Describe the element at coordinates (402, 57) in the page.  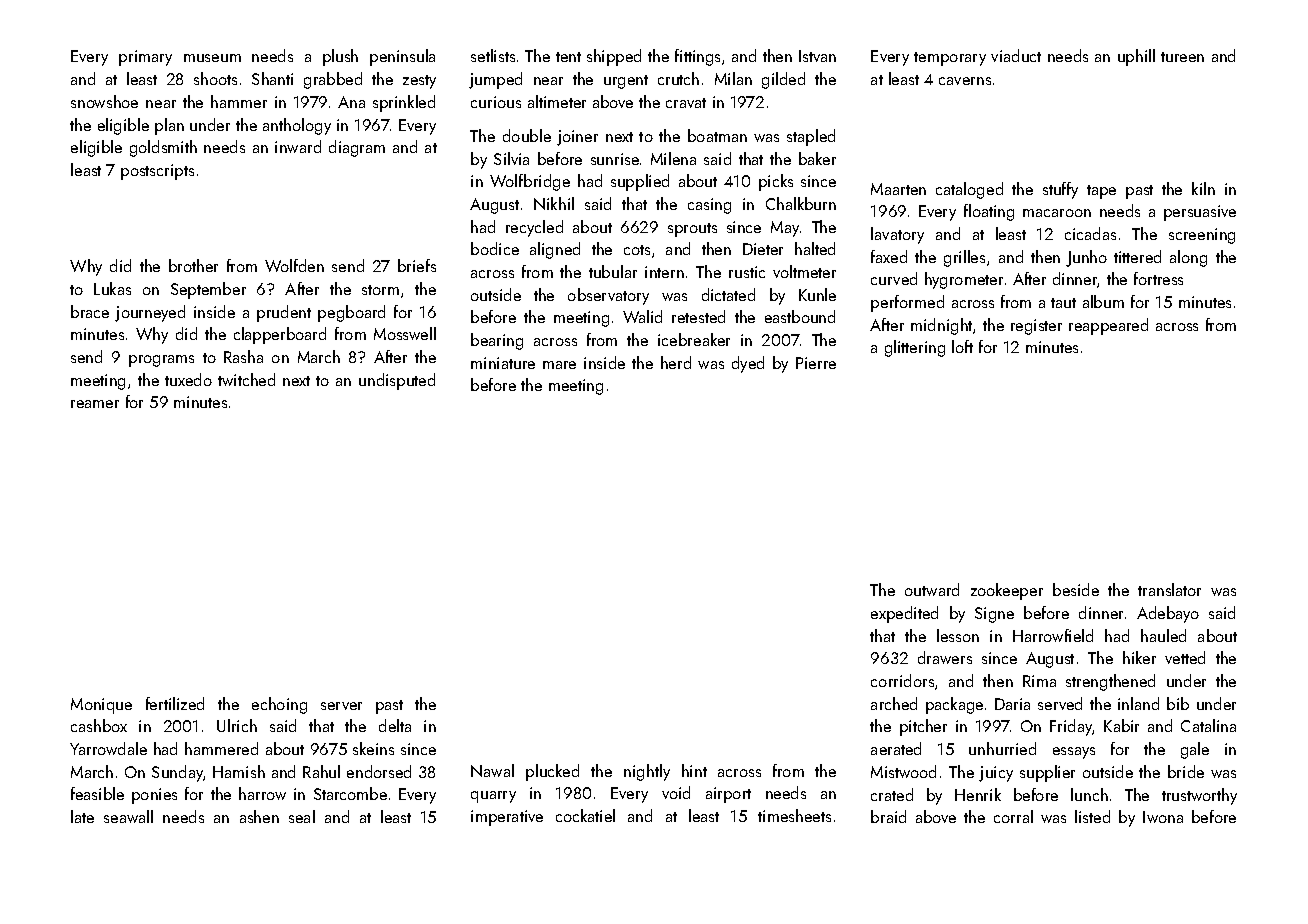
I see `peninsula` at that location.
